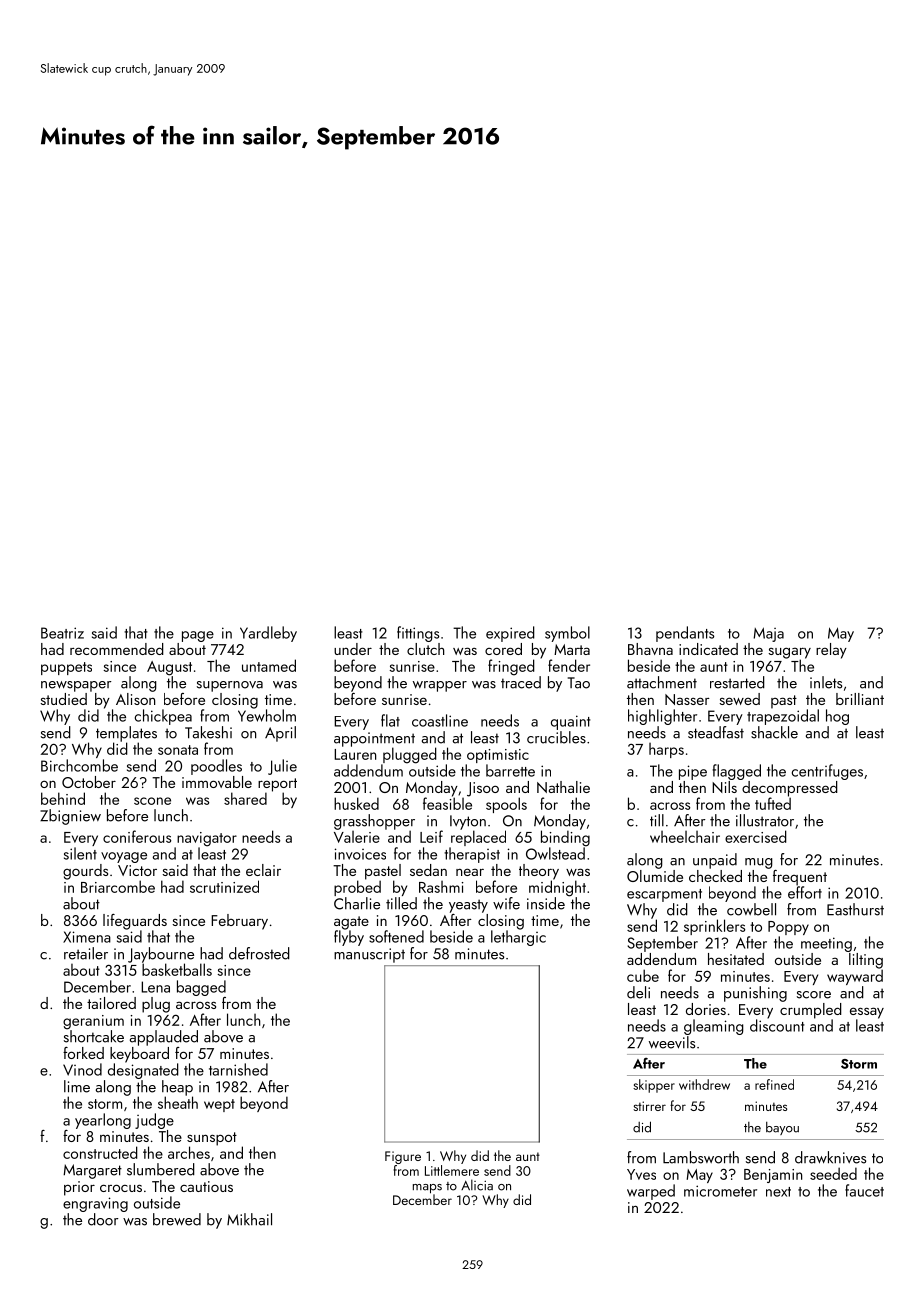 This document has height=1308, width=924. I want to click on Easthurst, so click(855, 909).
